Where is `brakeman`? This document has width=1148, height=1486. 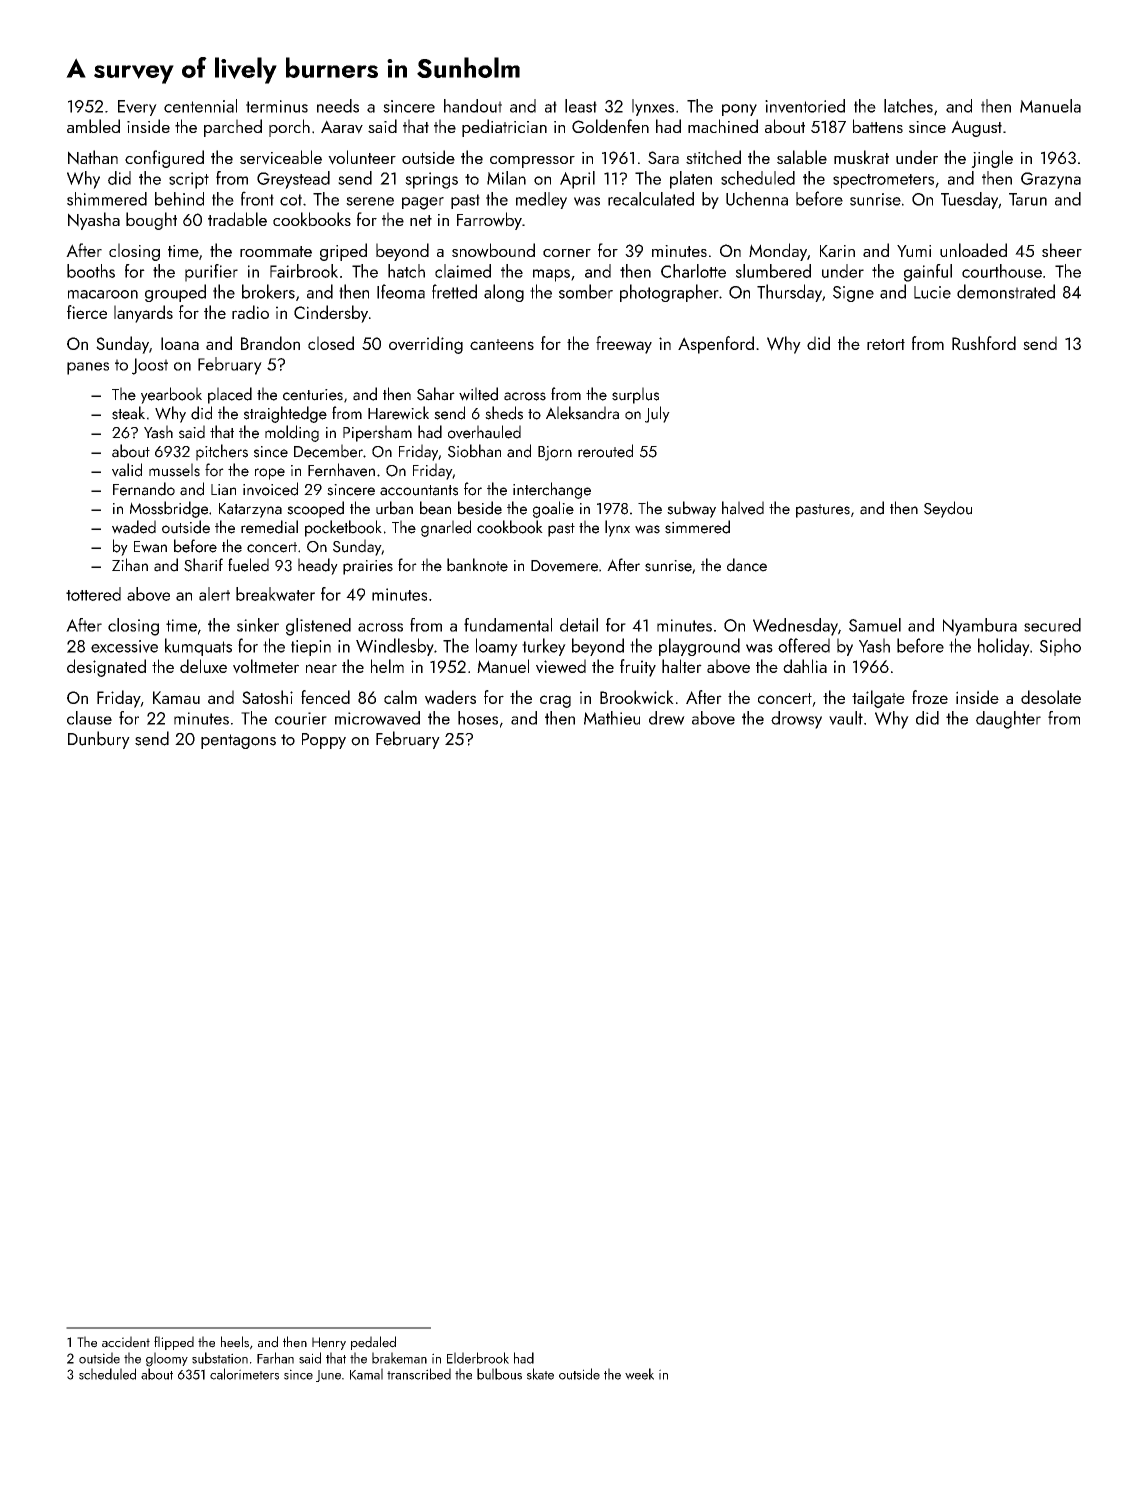 brakeman is located at coordinates (399, 1358).
